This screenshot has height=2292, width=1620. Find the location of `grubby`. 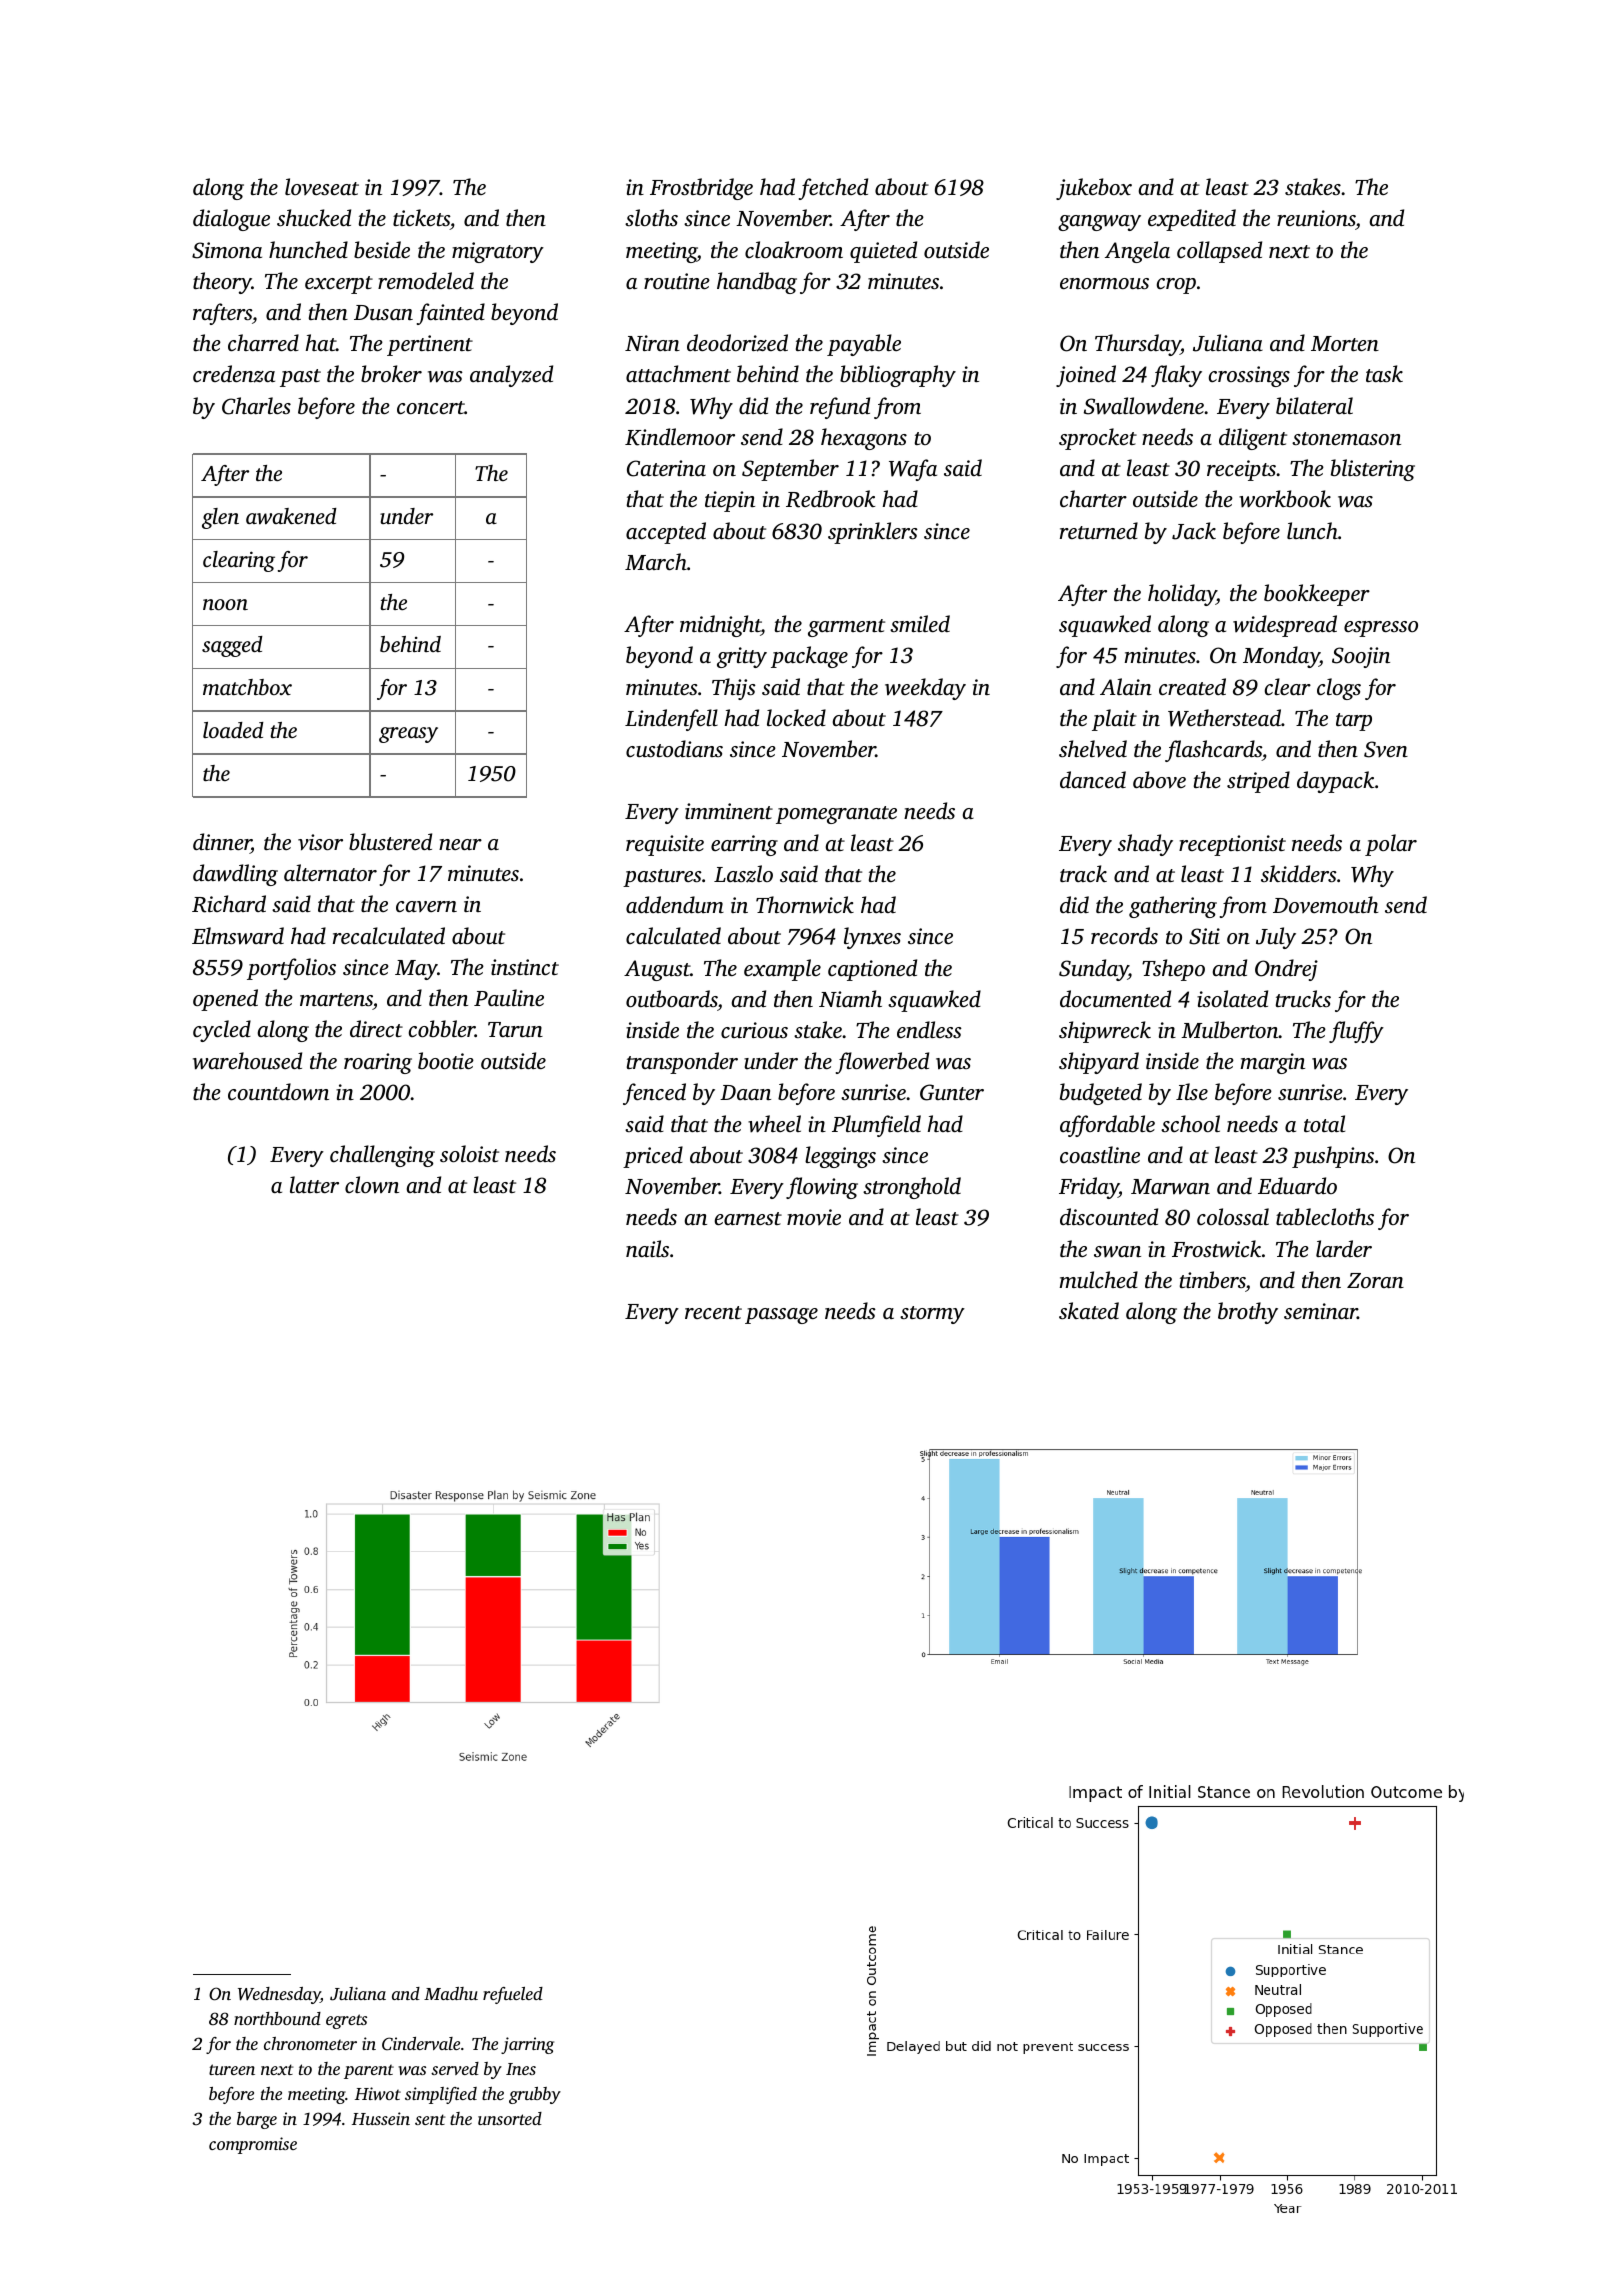

grubby is located at coordinates (535, 2095).
